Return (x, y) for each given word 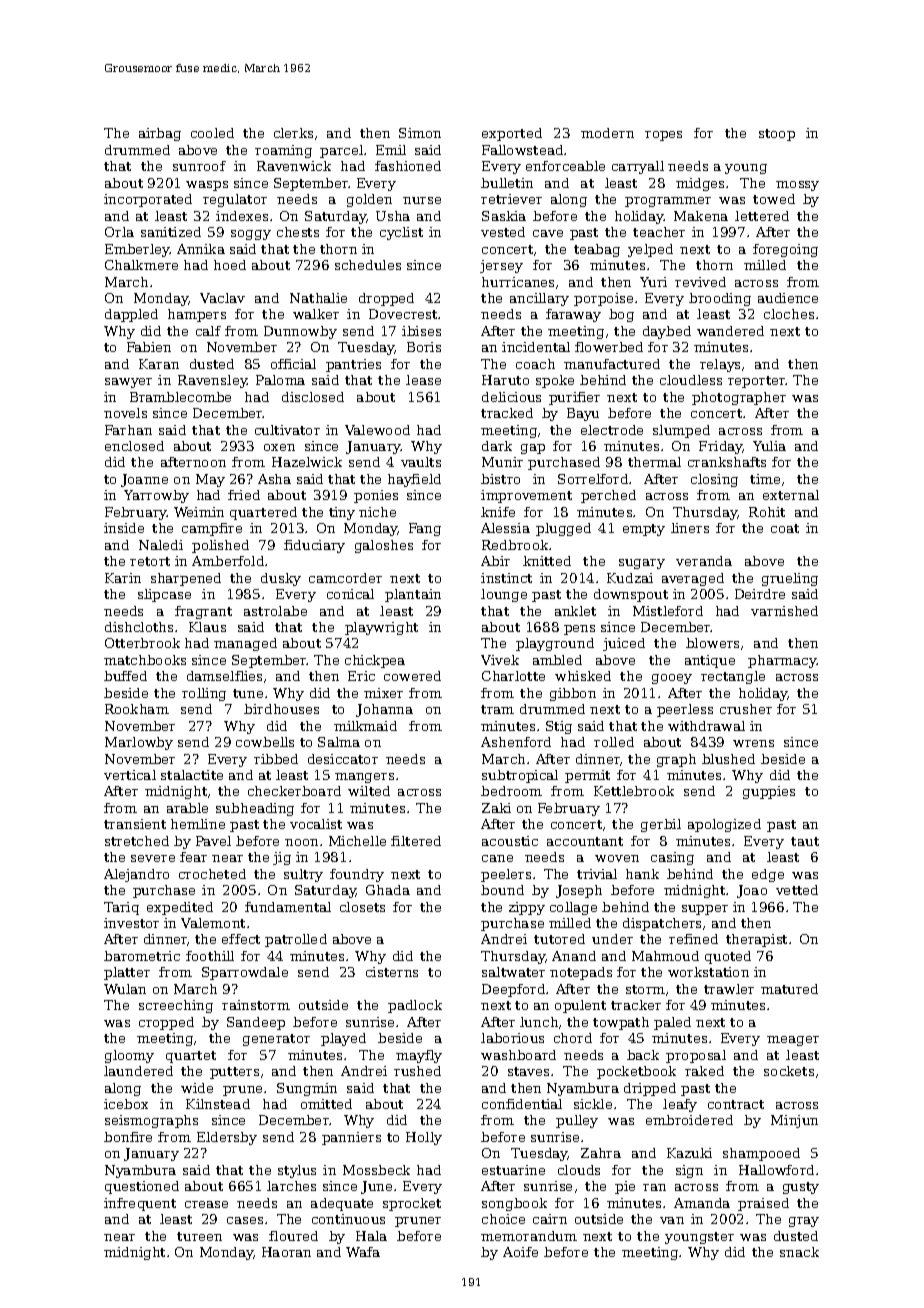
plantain (413, 595)
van (672, 1220)
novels (125, 413)
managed (245, 644)
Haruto (505, 380)
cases (245, 1220)
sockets (789, 1071)
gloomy (129, 1056)
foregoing (785, 250)
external (791, 495)
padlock (415, 1006)
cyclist (401, 233)
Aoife (520, 1252)
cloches (789, 314)
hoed (230, 265)
